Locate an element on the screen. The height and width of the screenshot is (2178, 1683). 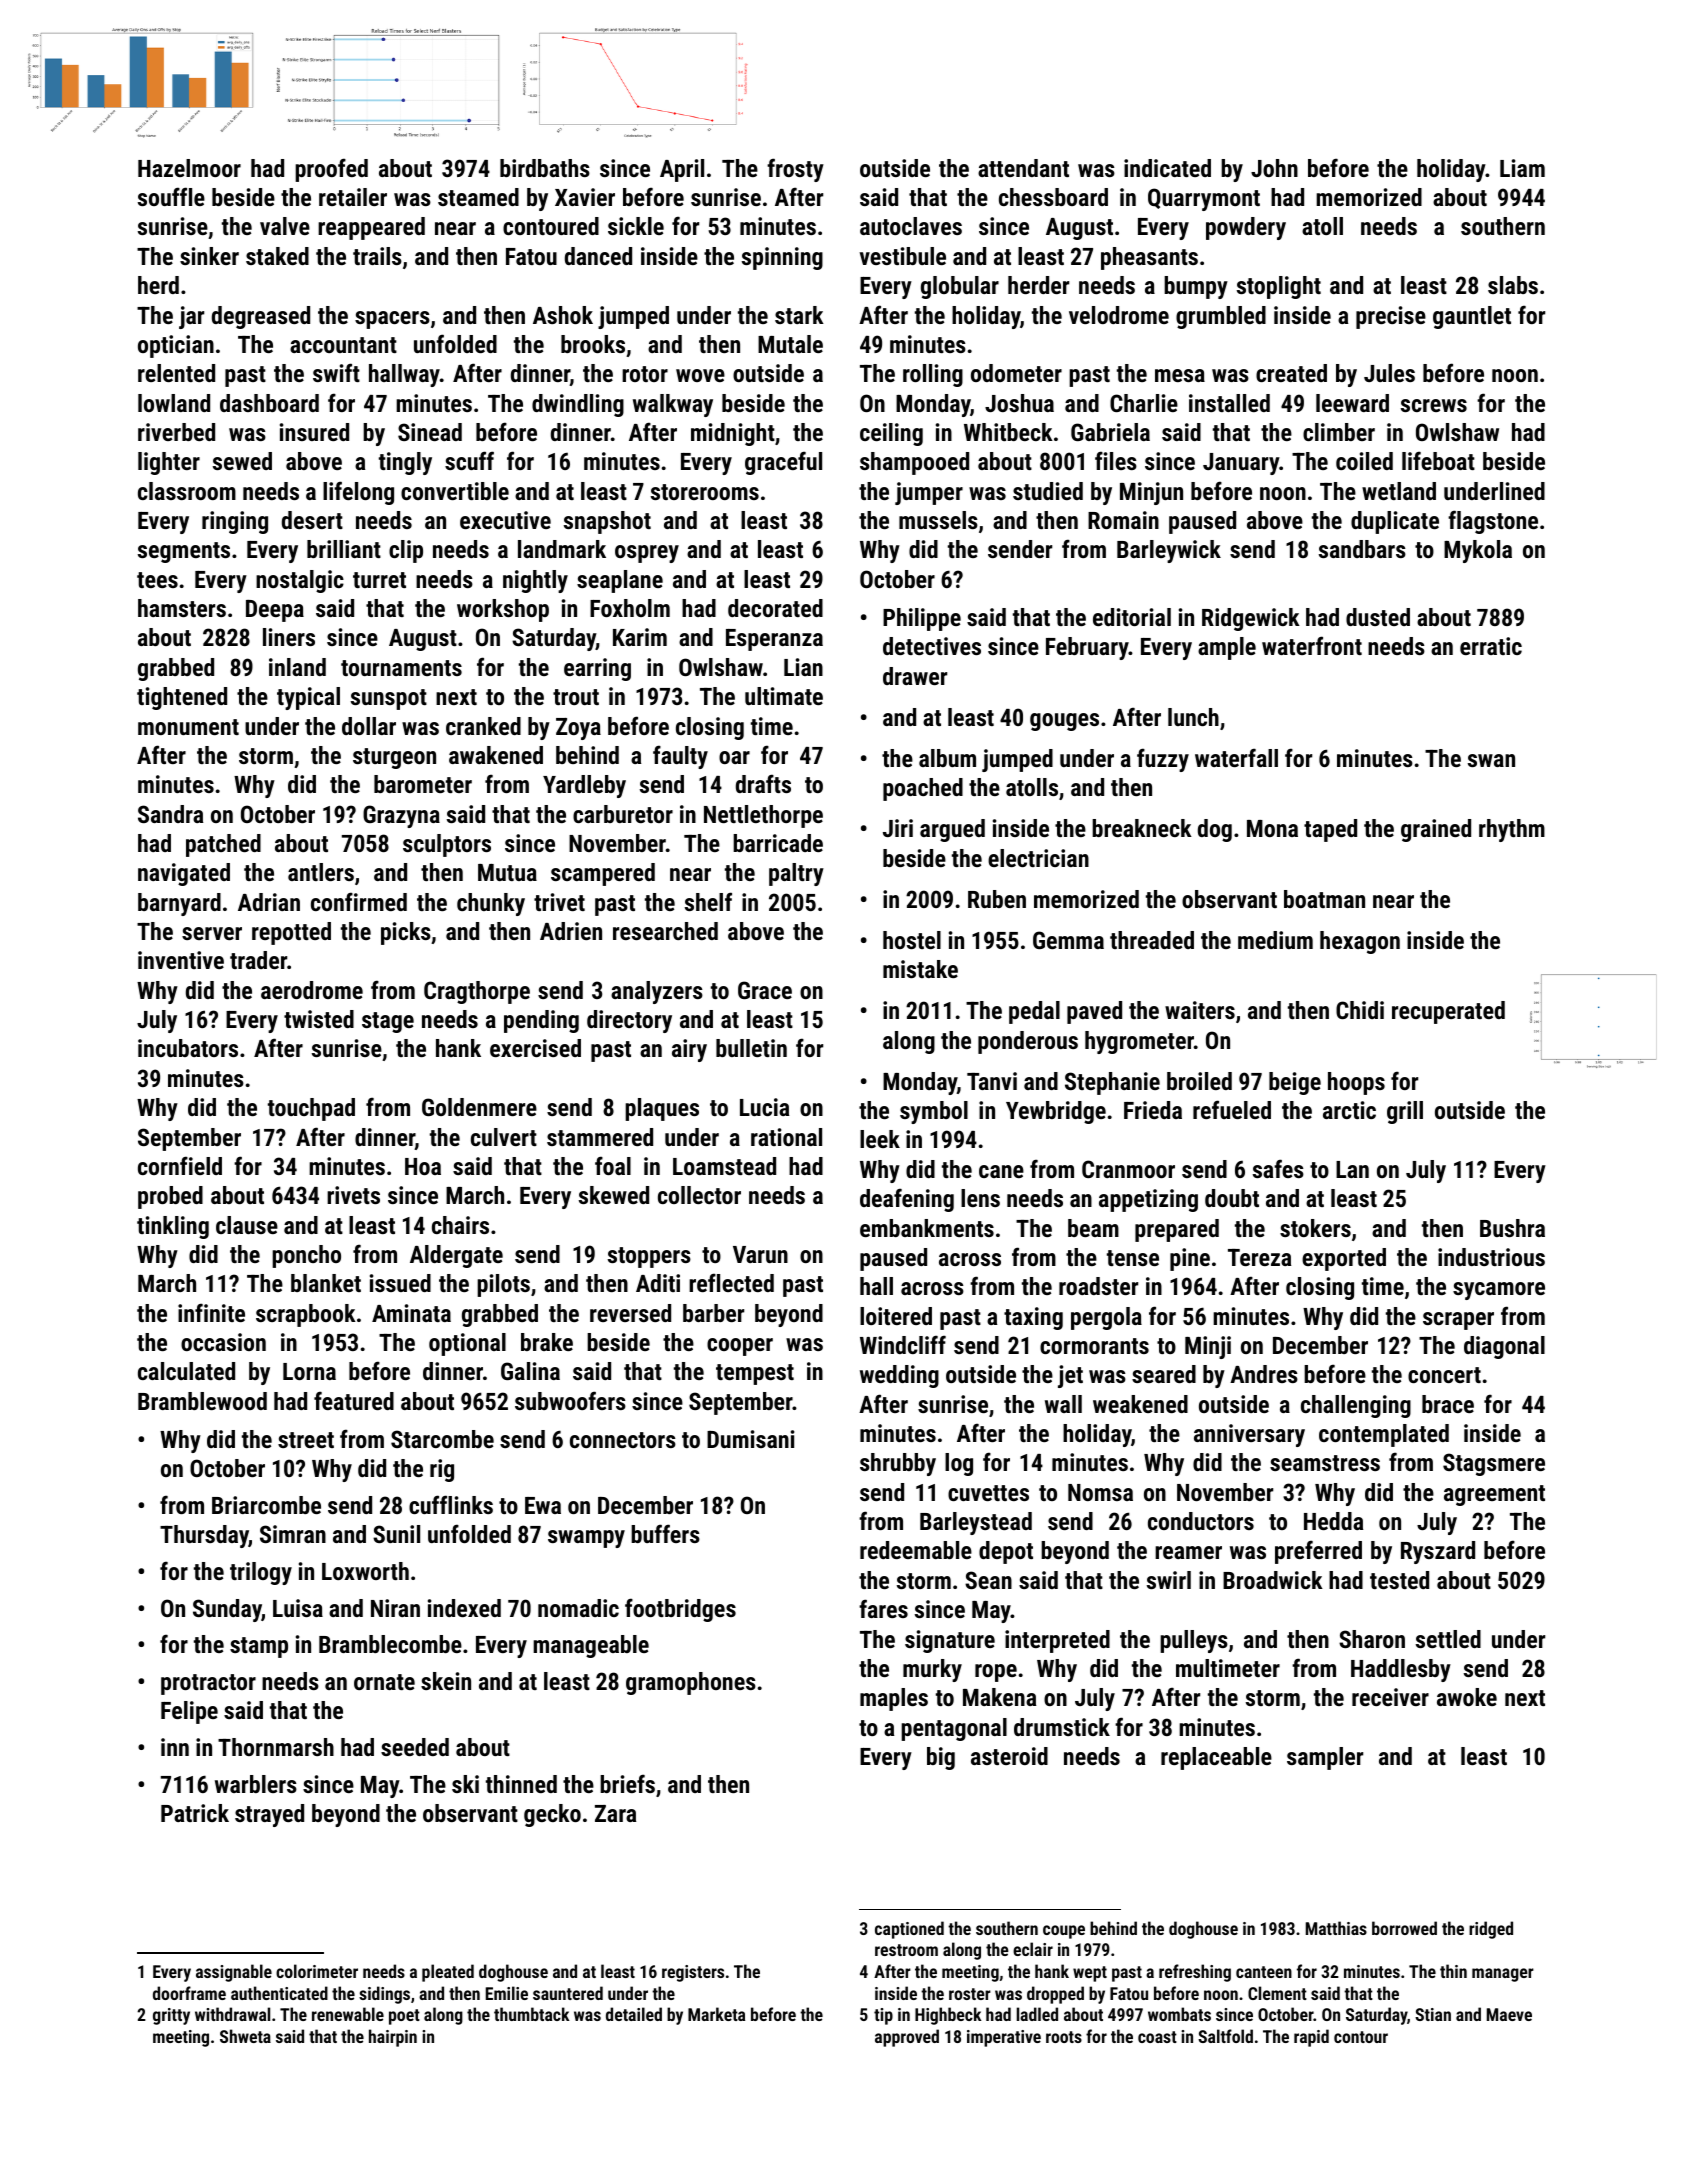
Tanvi is located at coordinates (992, 1081).
